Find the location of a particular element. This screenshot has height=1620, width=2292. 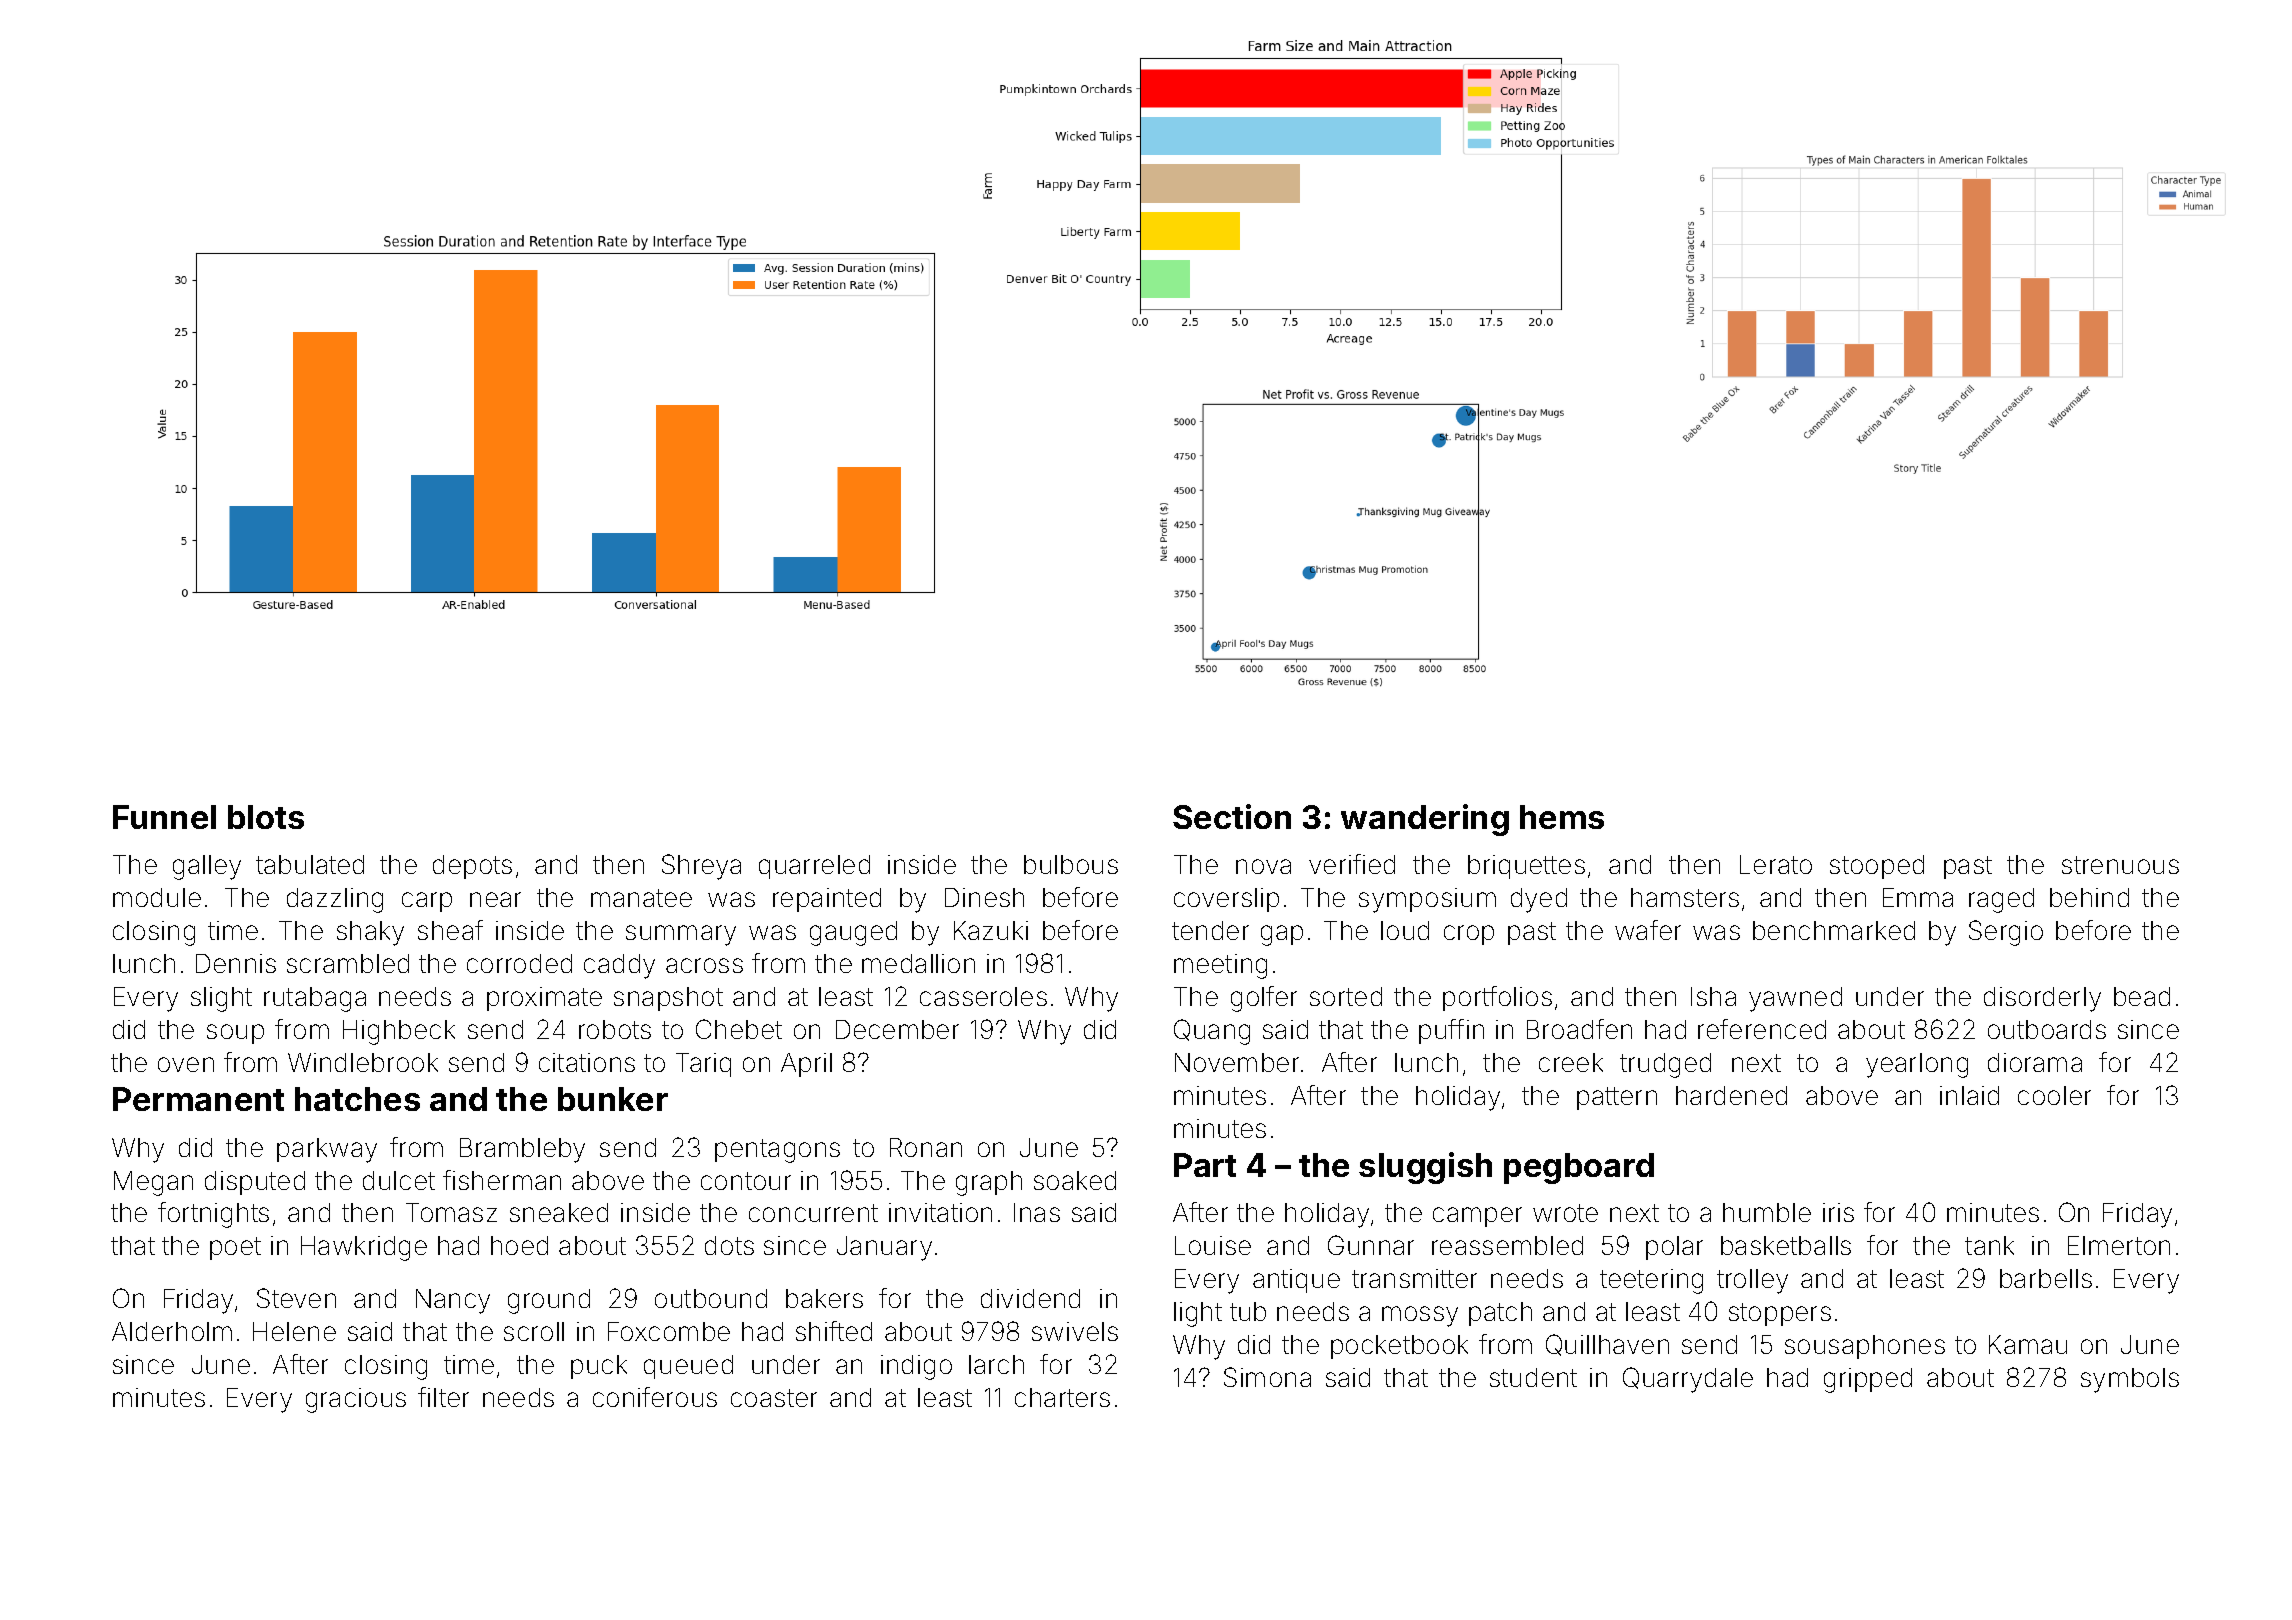

gripped is located at coordinates (1868, 1380).
